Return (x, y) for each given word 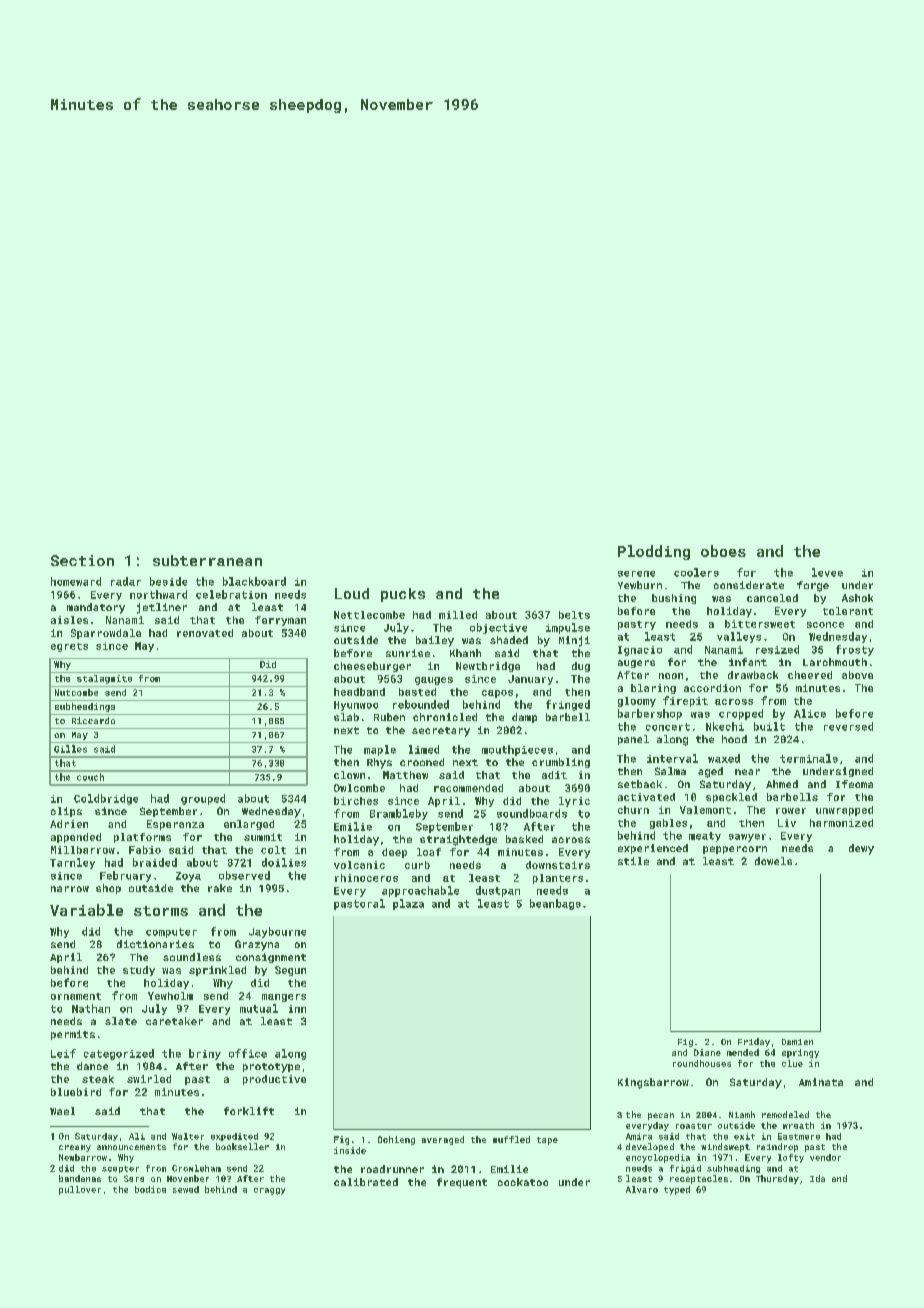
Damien (797, 1042)
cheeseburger (372, 667)
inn (297, 1009)
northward (158, 594)
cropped (741, 714)
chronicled (445, 717)
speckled (731, 798)
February (125, 876)
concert (668, 727)
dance (92, 1066)
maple (380, 750)
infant (748, 662)
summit (263, 837)
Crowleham (196, 1168)
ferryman (280, 621)
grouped (203, 799)
